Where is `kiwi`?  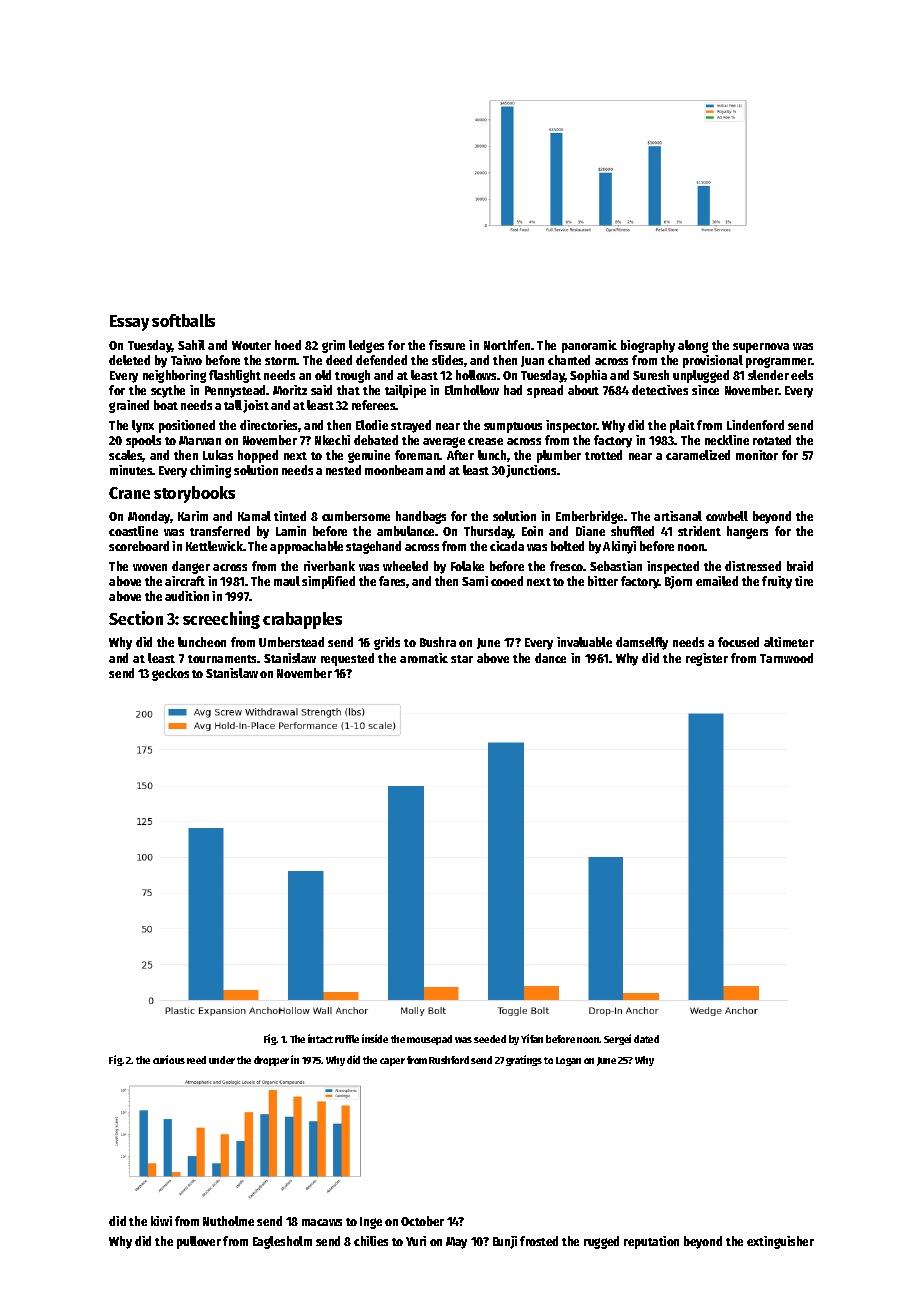 kiwi is located at coordinates (161, 1221).
